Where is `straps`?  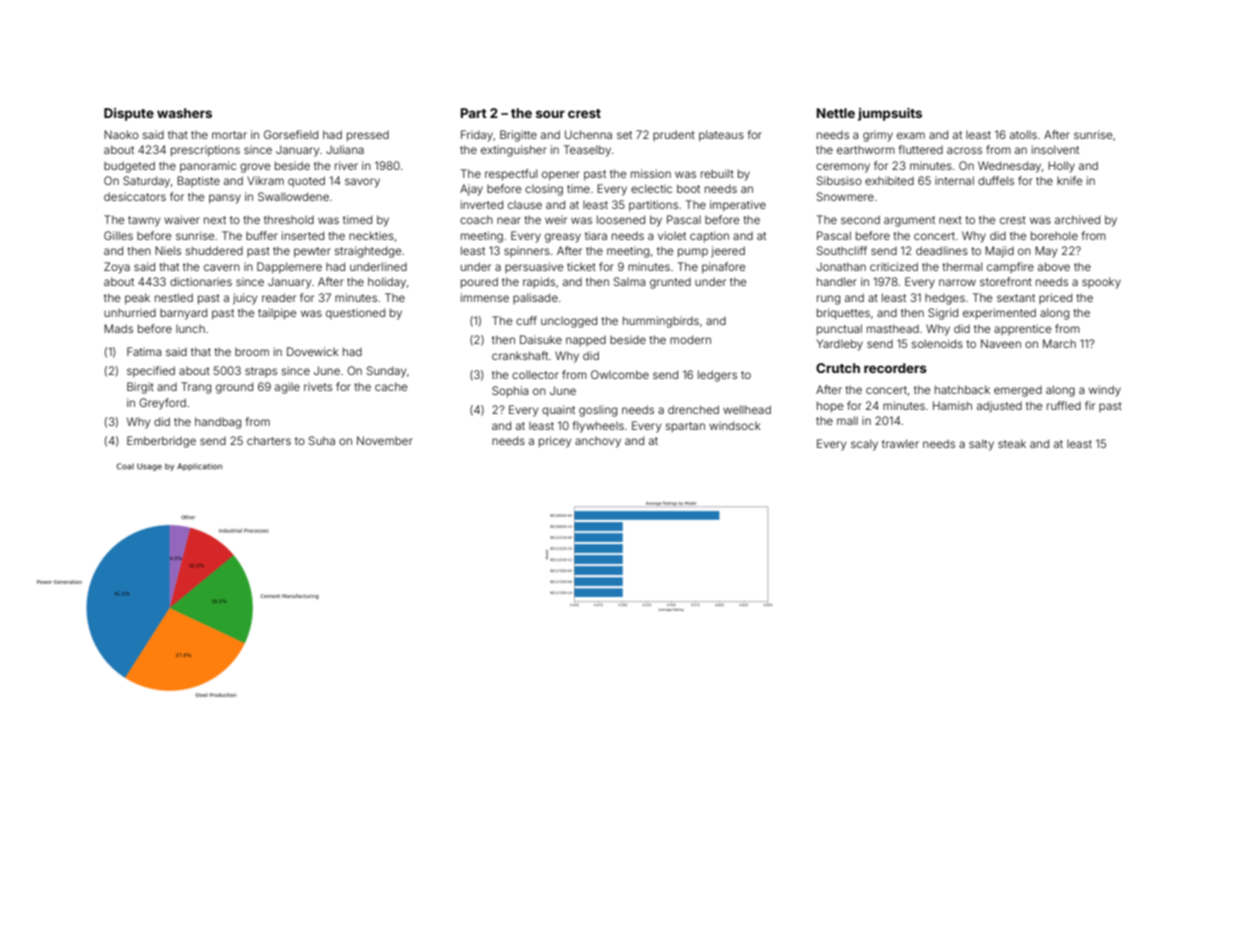
straps is located at coordinates (261, 372).
